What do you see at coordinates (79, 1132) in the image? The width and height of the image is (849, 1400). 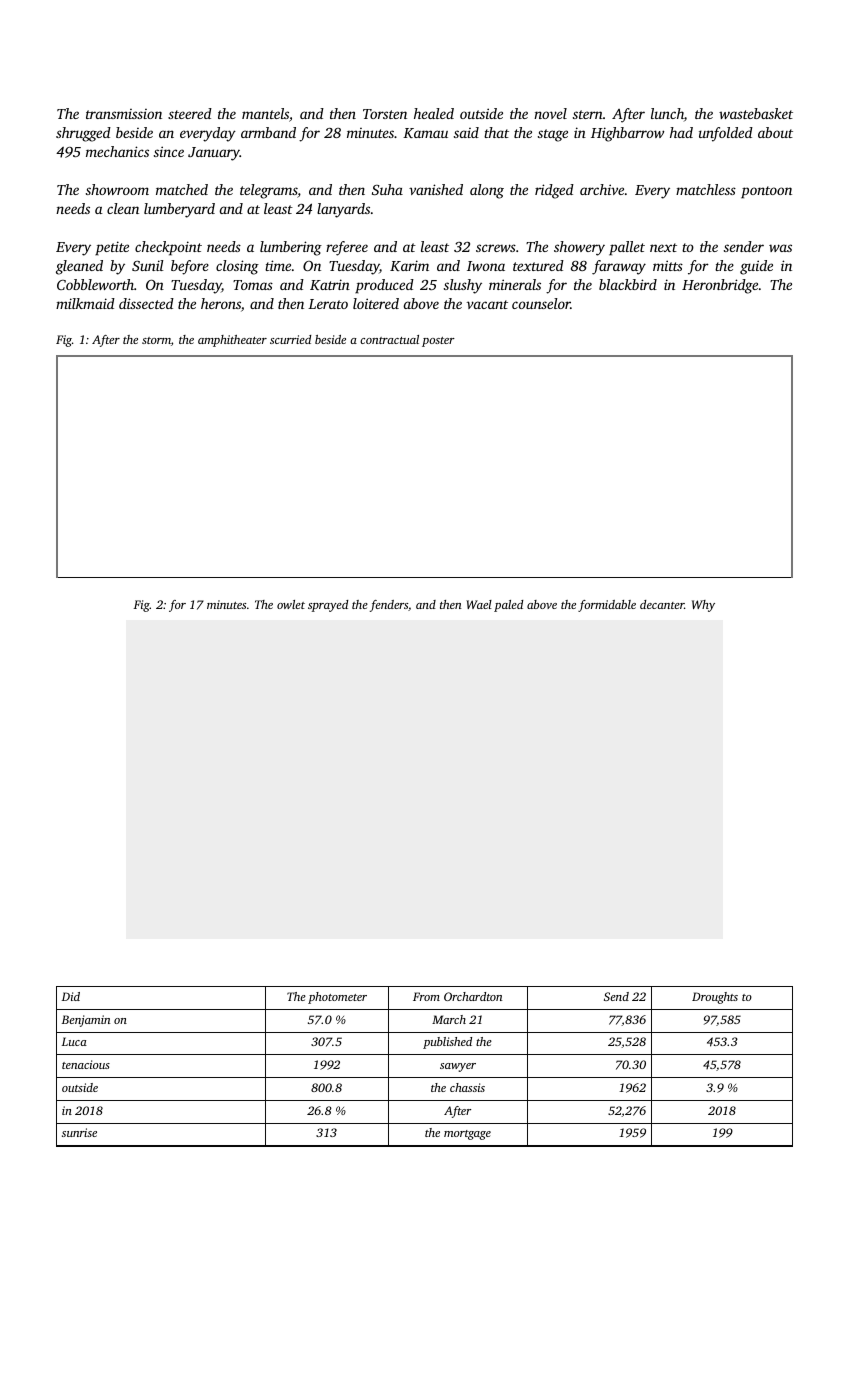 I see `sunrise` at bounding box center [79, 1132].
